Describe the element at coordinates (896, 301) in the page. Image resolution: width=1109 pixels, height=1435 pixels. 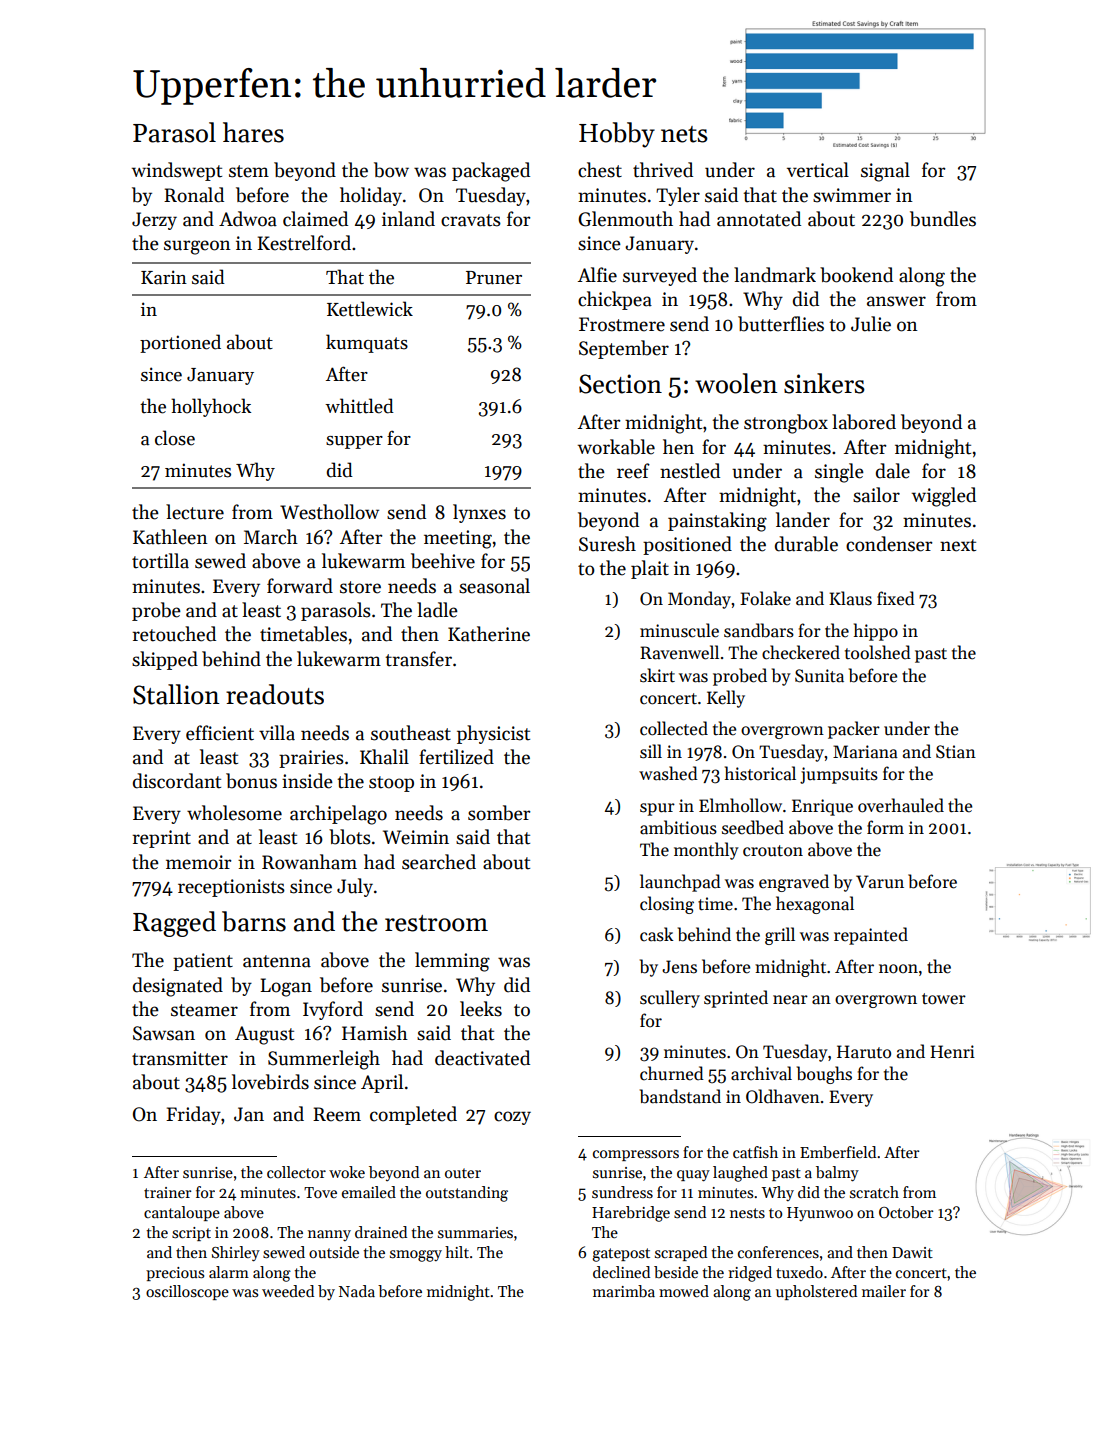
I see `answer` at that location.
